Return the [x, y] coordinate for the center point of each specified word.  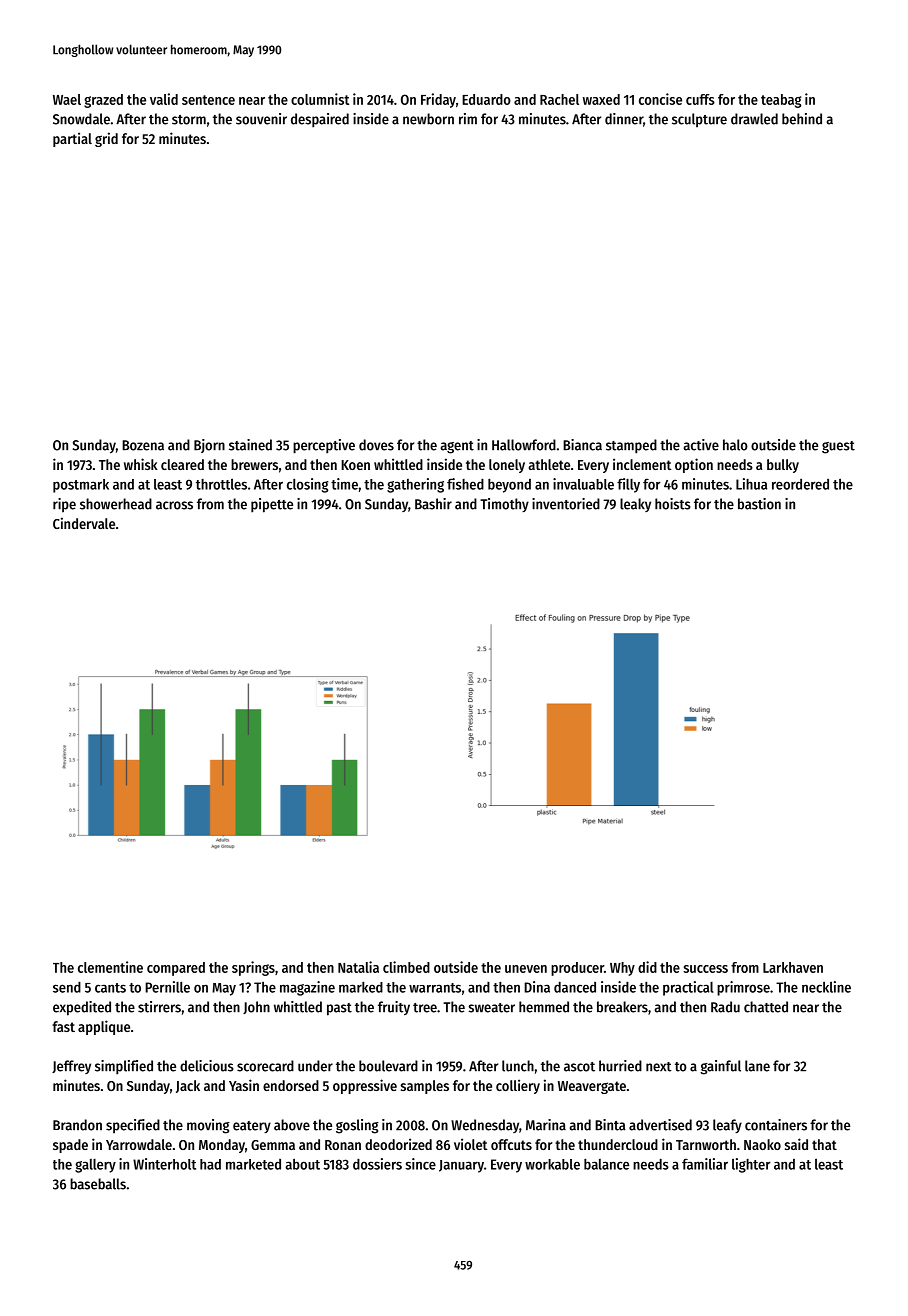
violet [471, 1144]
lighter [751, 1165]
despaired [320, 120]
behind [802, 119]
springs [253, 968]
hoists [673, 504]
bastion [759, 504]
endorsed [291, 1085]
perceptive [324, 446]
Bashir [433, 504]
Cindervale [84, 523]
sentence [208, 100]
